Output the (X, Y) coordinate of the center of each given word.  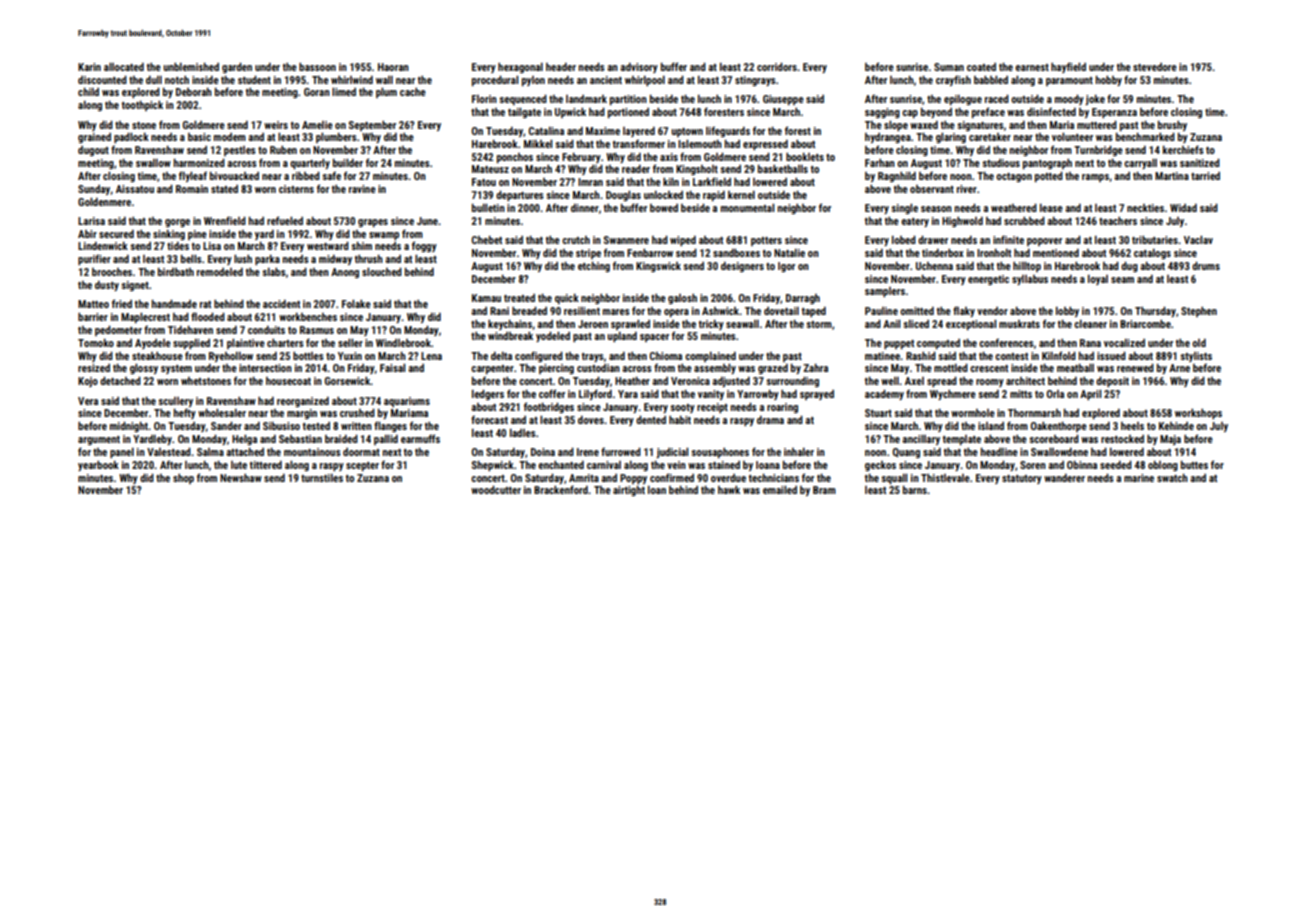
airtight (629, 491)
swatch (1172, 478)
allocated (124, 67)
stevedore (1155, 67)
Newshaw (241, 478)
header (561, 67)
